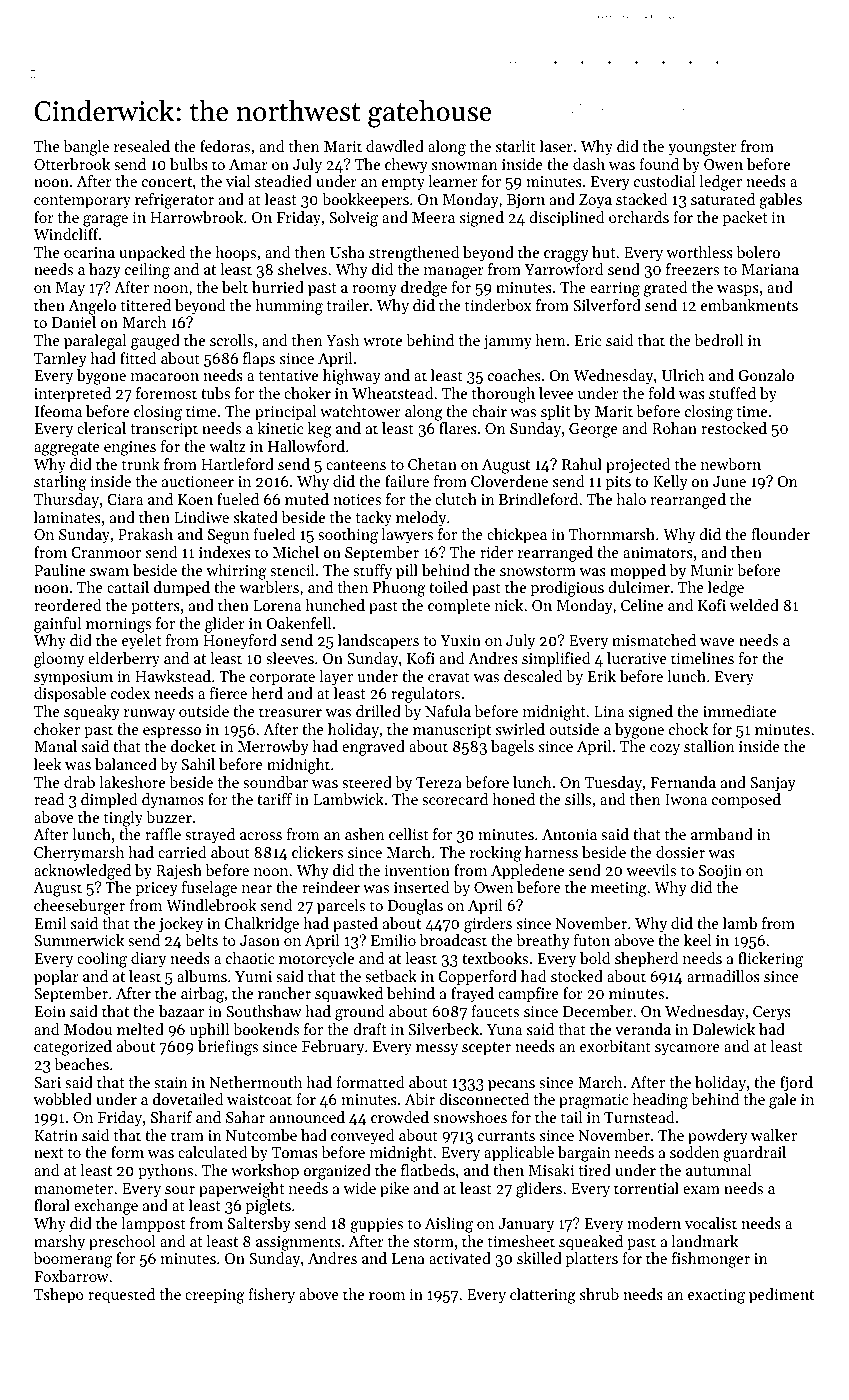 This image has width=849, height=1400. What do you see at coordinates (391, 976) in the image?
I see `setback` at bounding box center [391, 976].
